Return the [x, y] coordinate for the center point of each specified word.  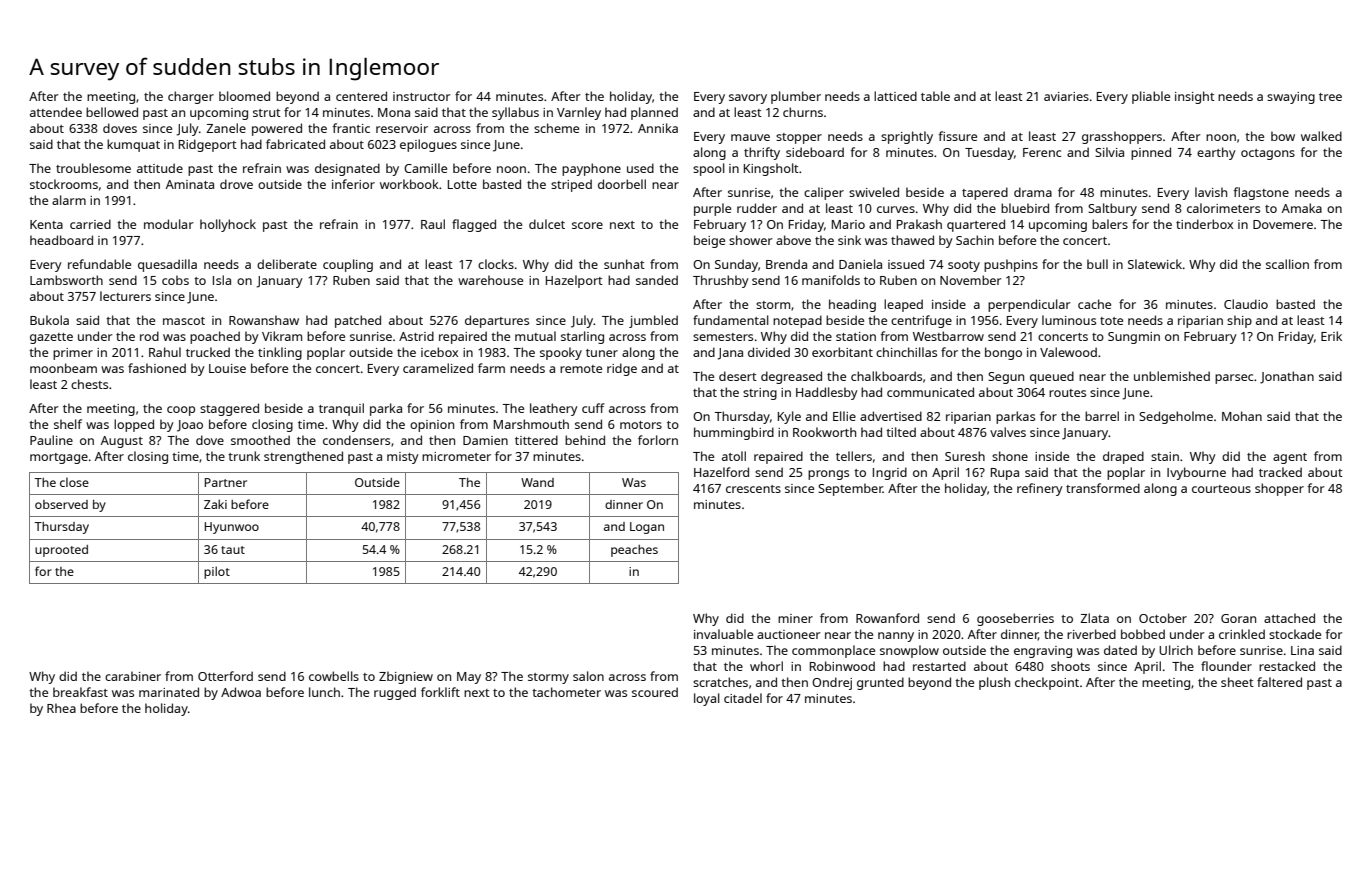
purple [712, 209]
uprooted [61, 551]
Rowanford [887, 618]
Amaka [1302, 208]
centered [361, 96]
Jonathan [1287, 377]
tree [1330, 97]
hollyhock [228, 225]
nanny [896, 637]
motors [641, 425]
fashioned [157, 368]
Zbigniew [406, 677]
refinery [1040, 489]
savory [748, 99]
